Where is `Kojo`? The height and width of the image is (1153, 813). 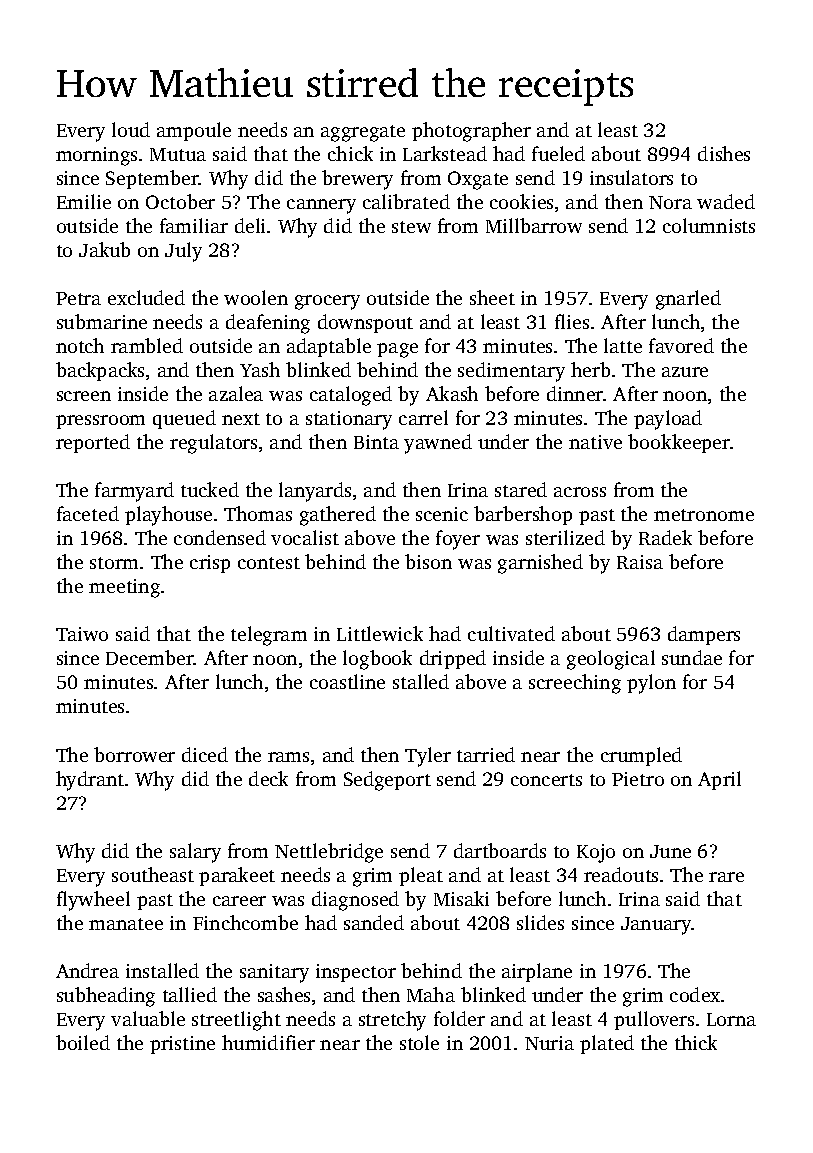
Kojo is located at coordinates (596, 853).
